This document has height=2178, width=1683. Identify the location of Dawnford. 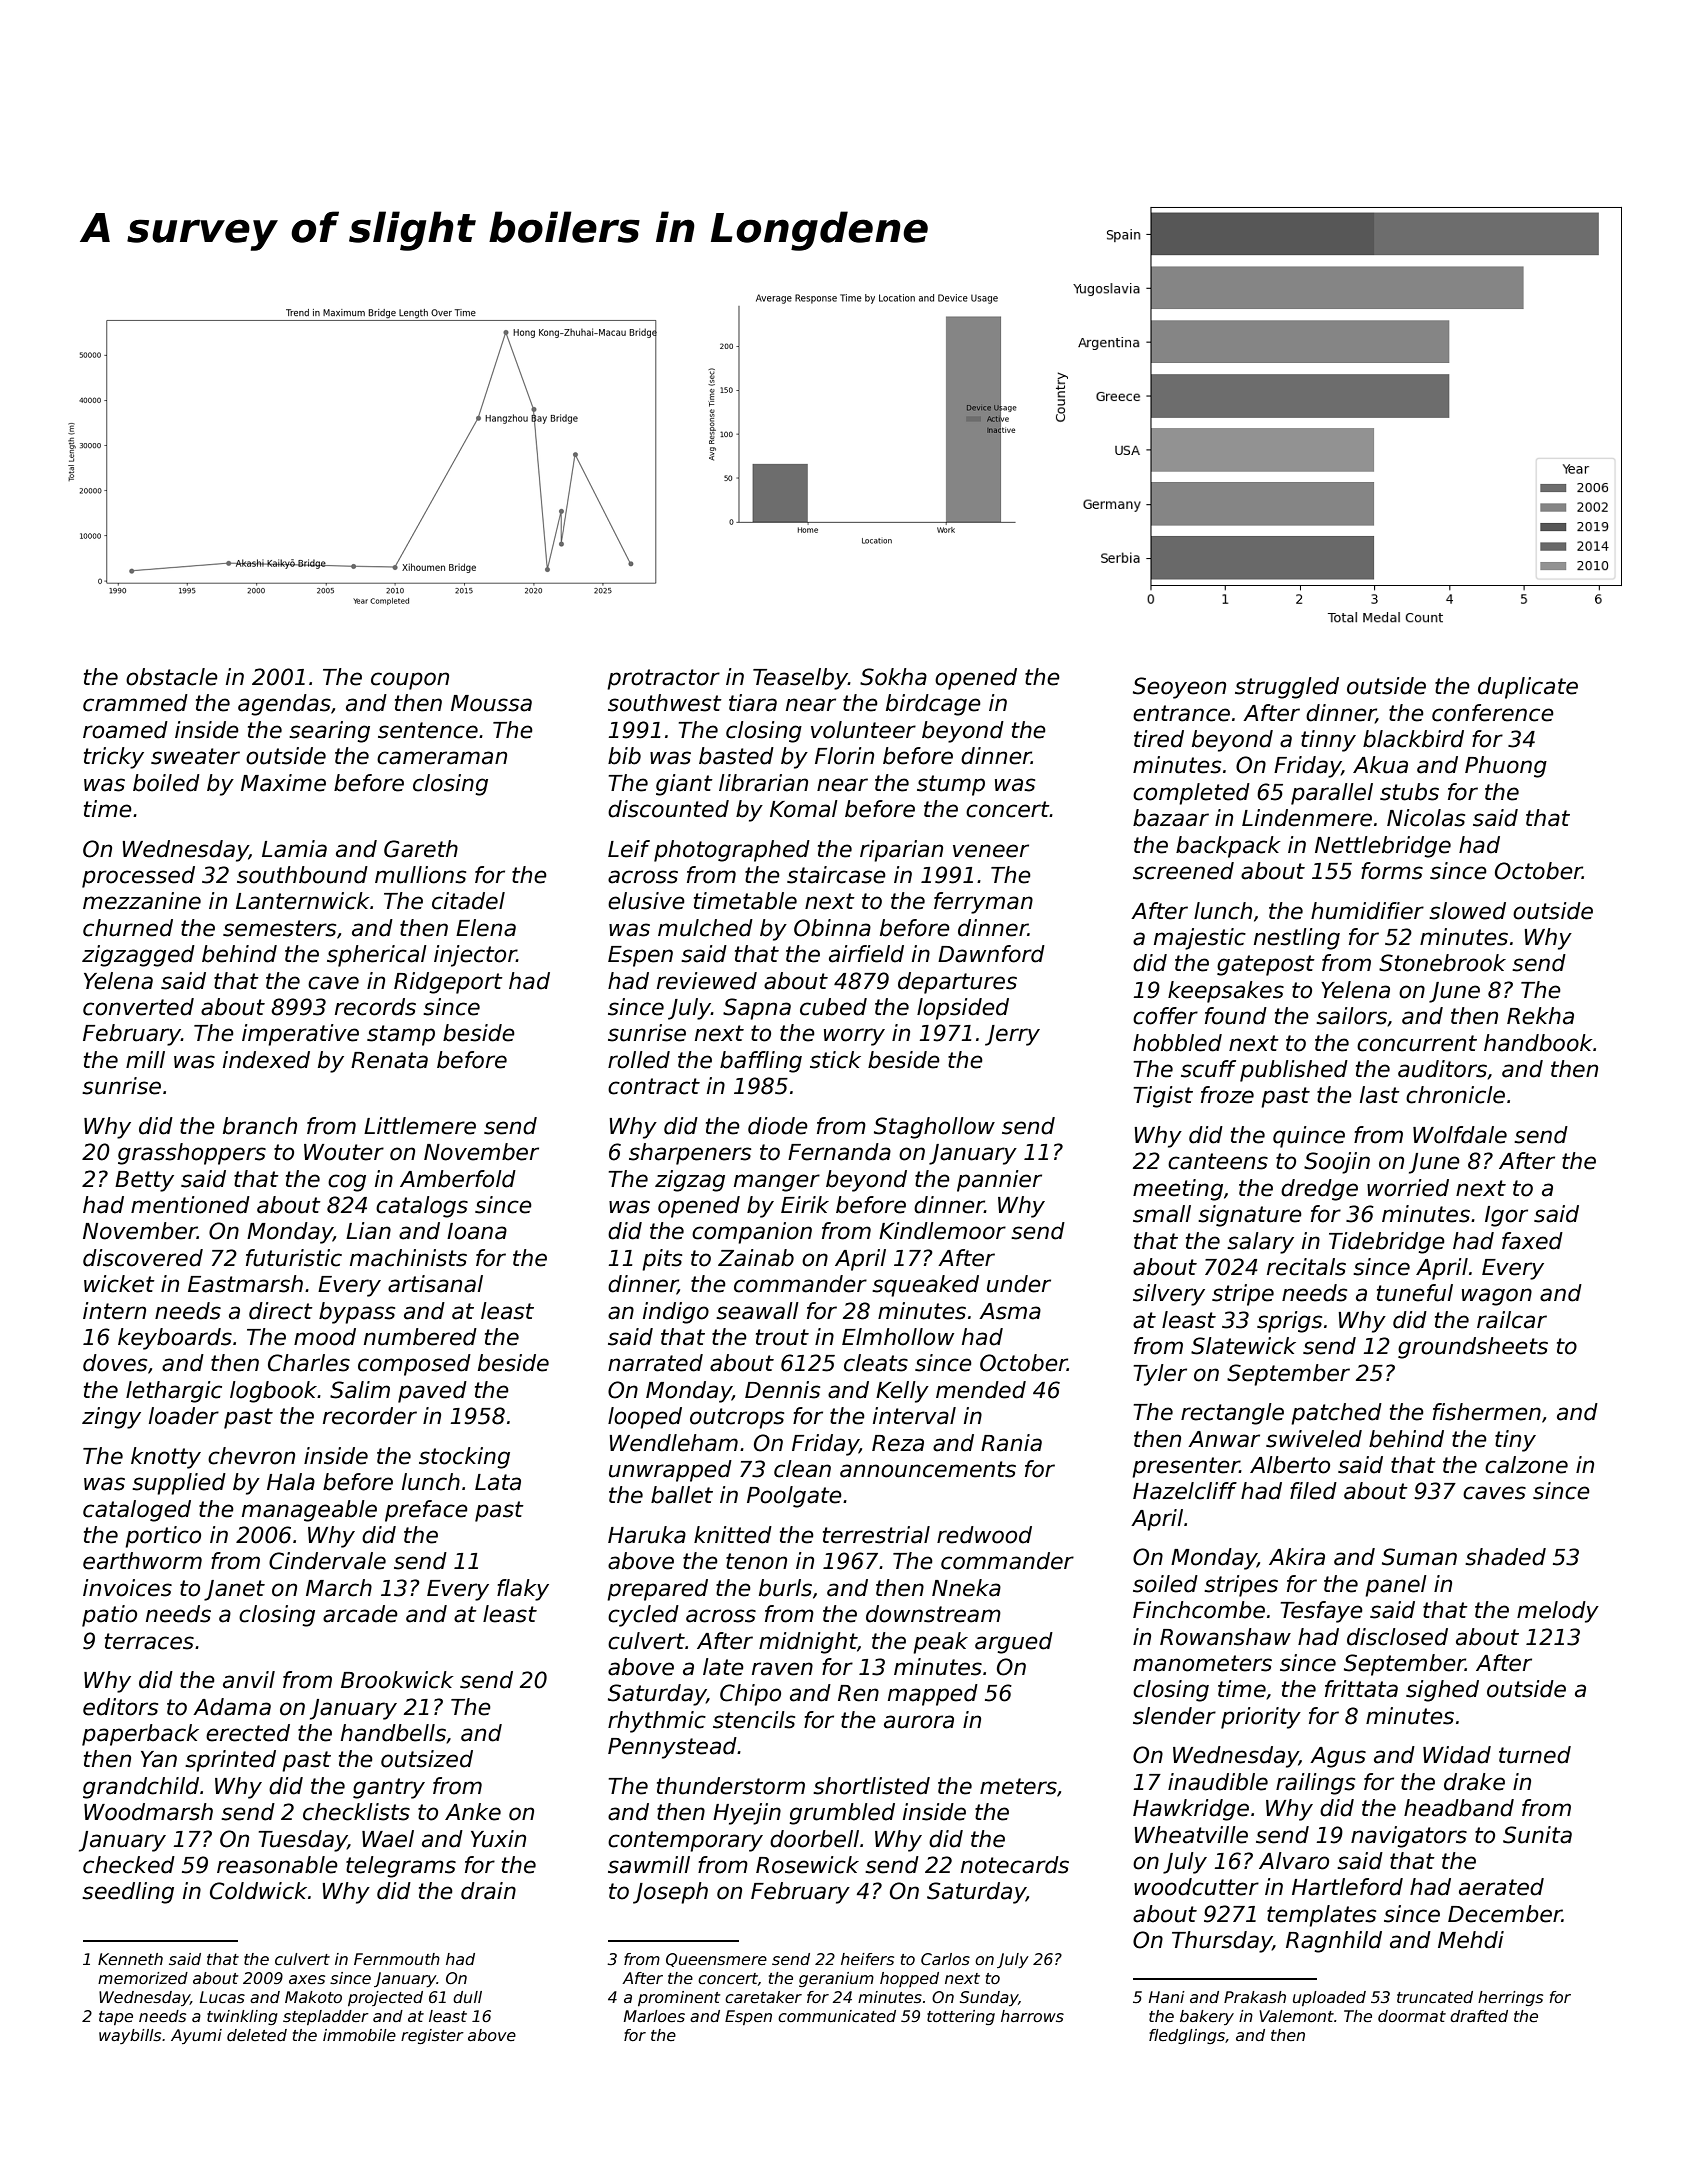
(991, 954).
